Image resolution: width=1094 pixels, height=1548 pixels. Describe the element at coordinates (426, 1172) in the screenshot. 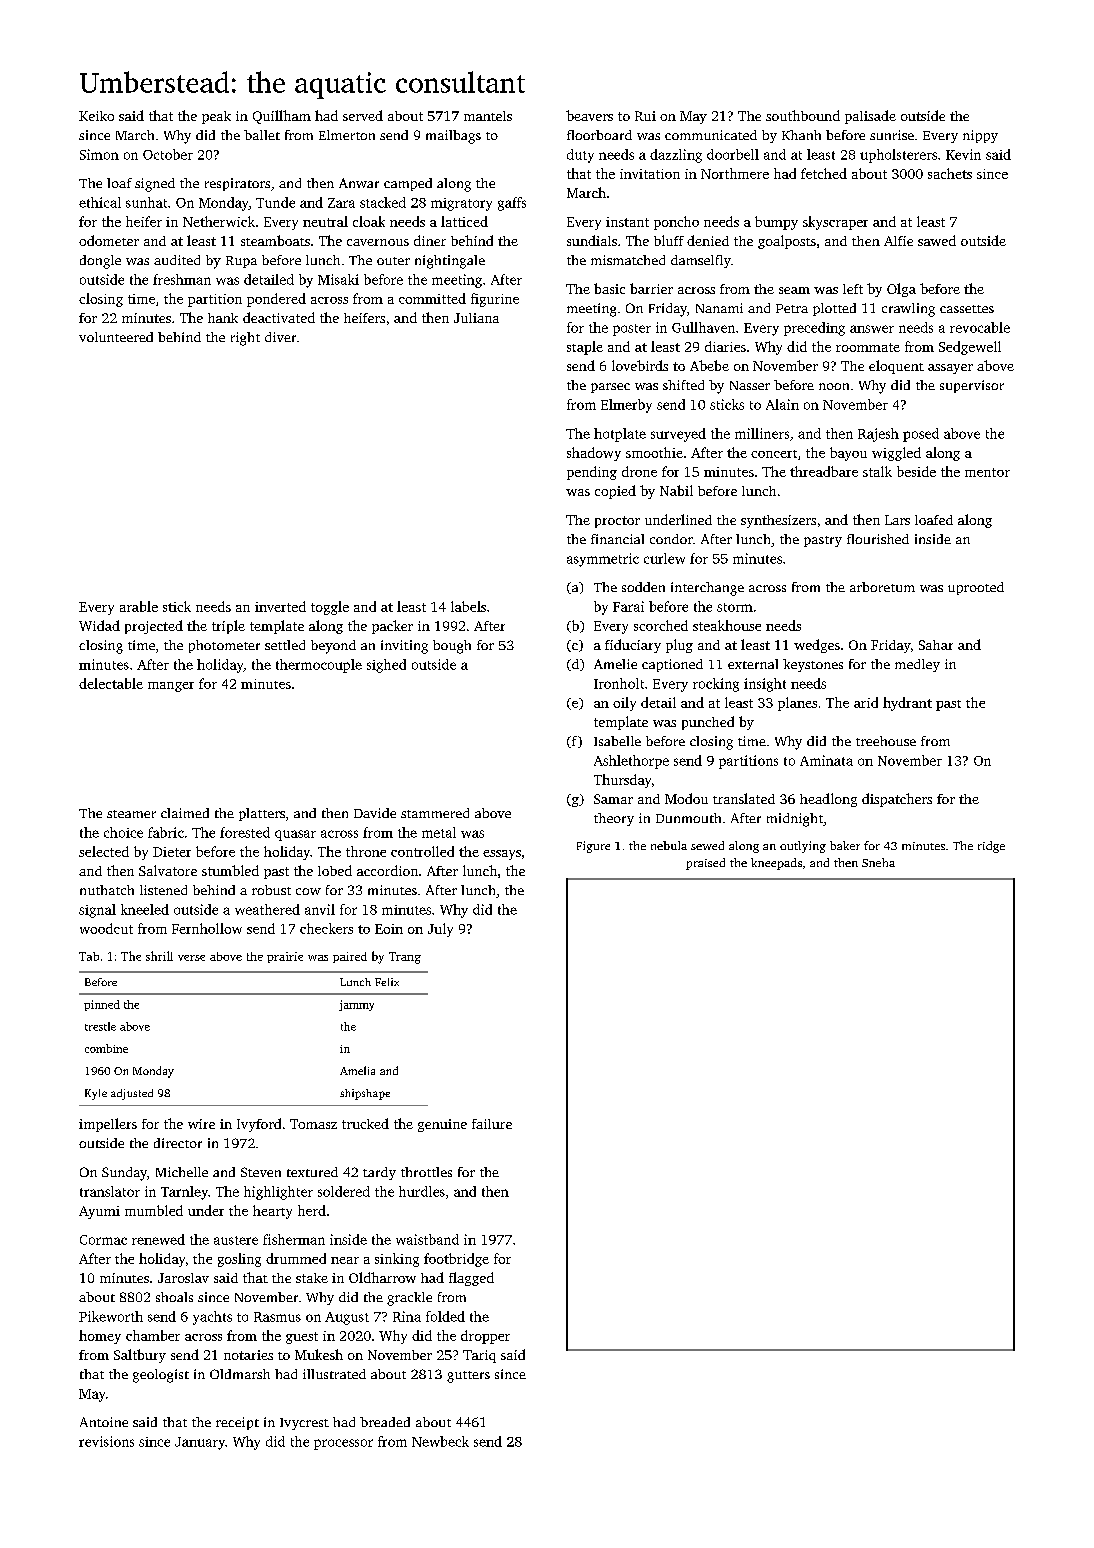

I see `throttles` at that location.
